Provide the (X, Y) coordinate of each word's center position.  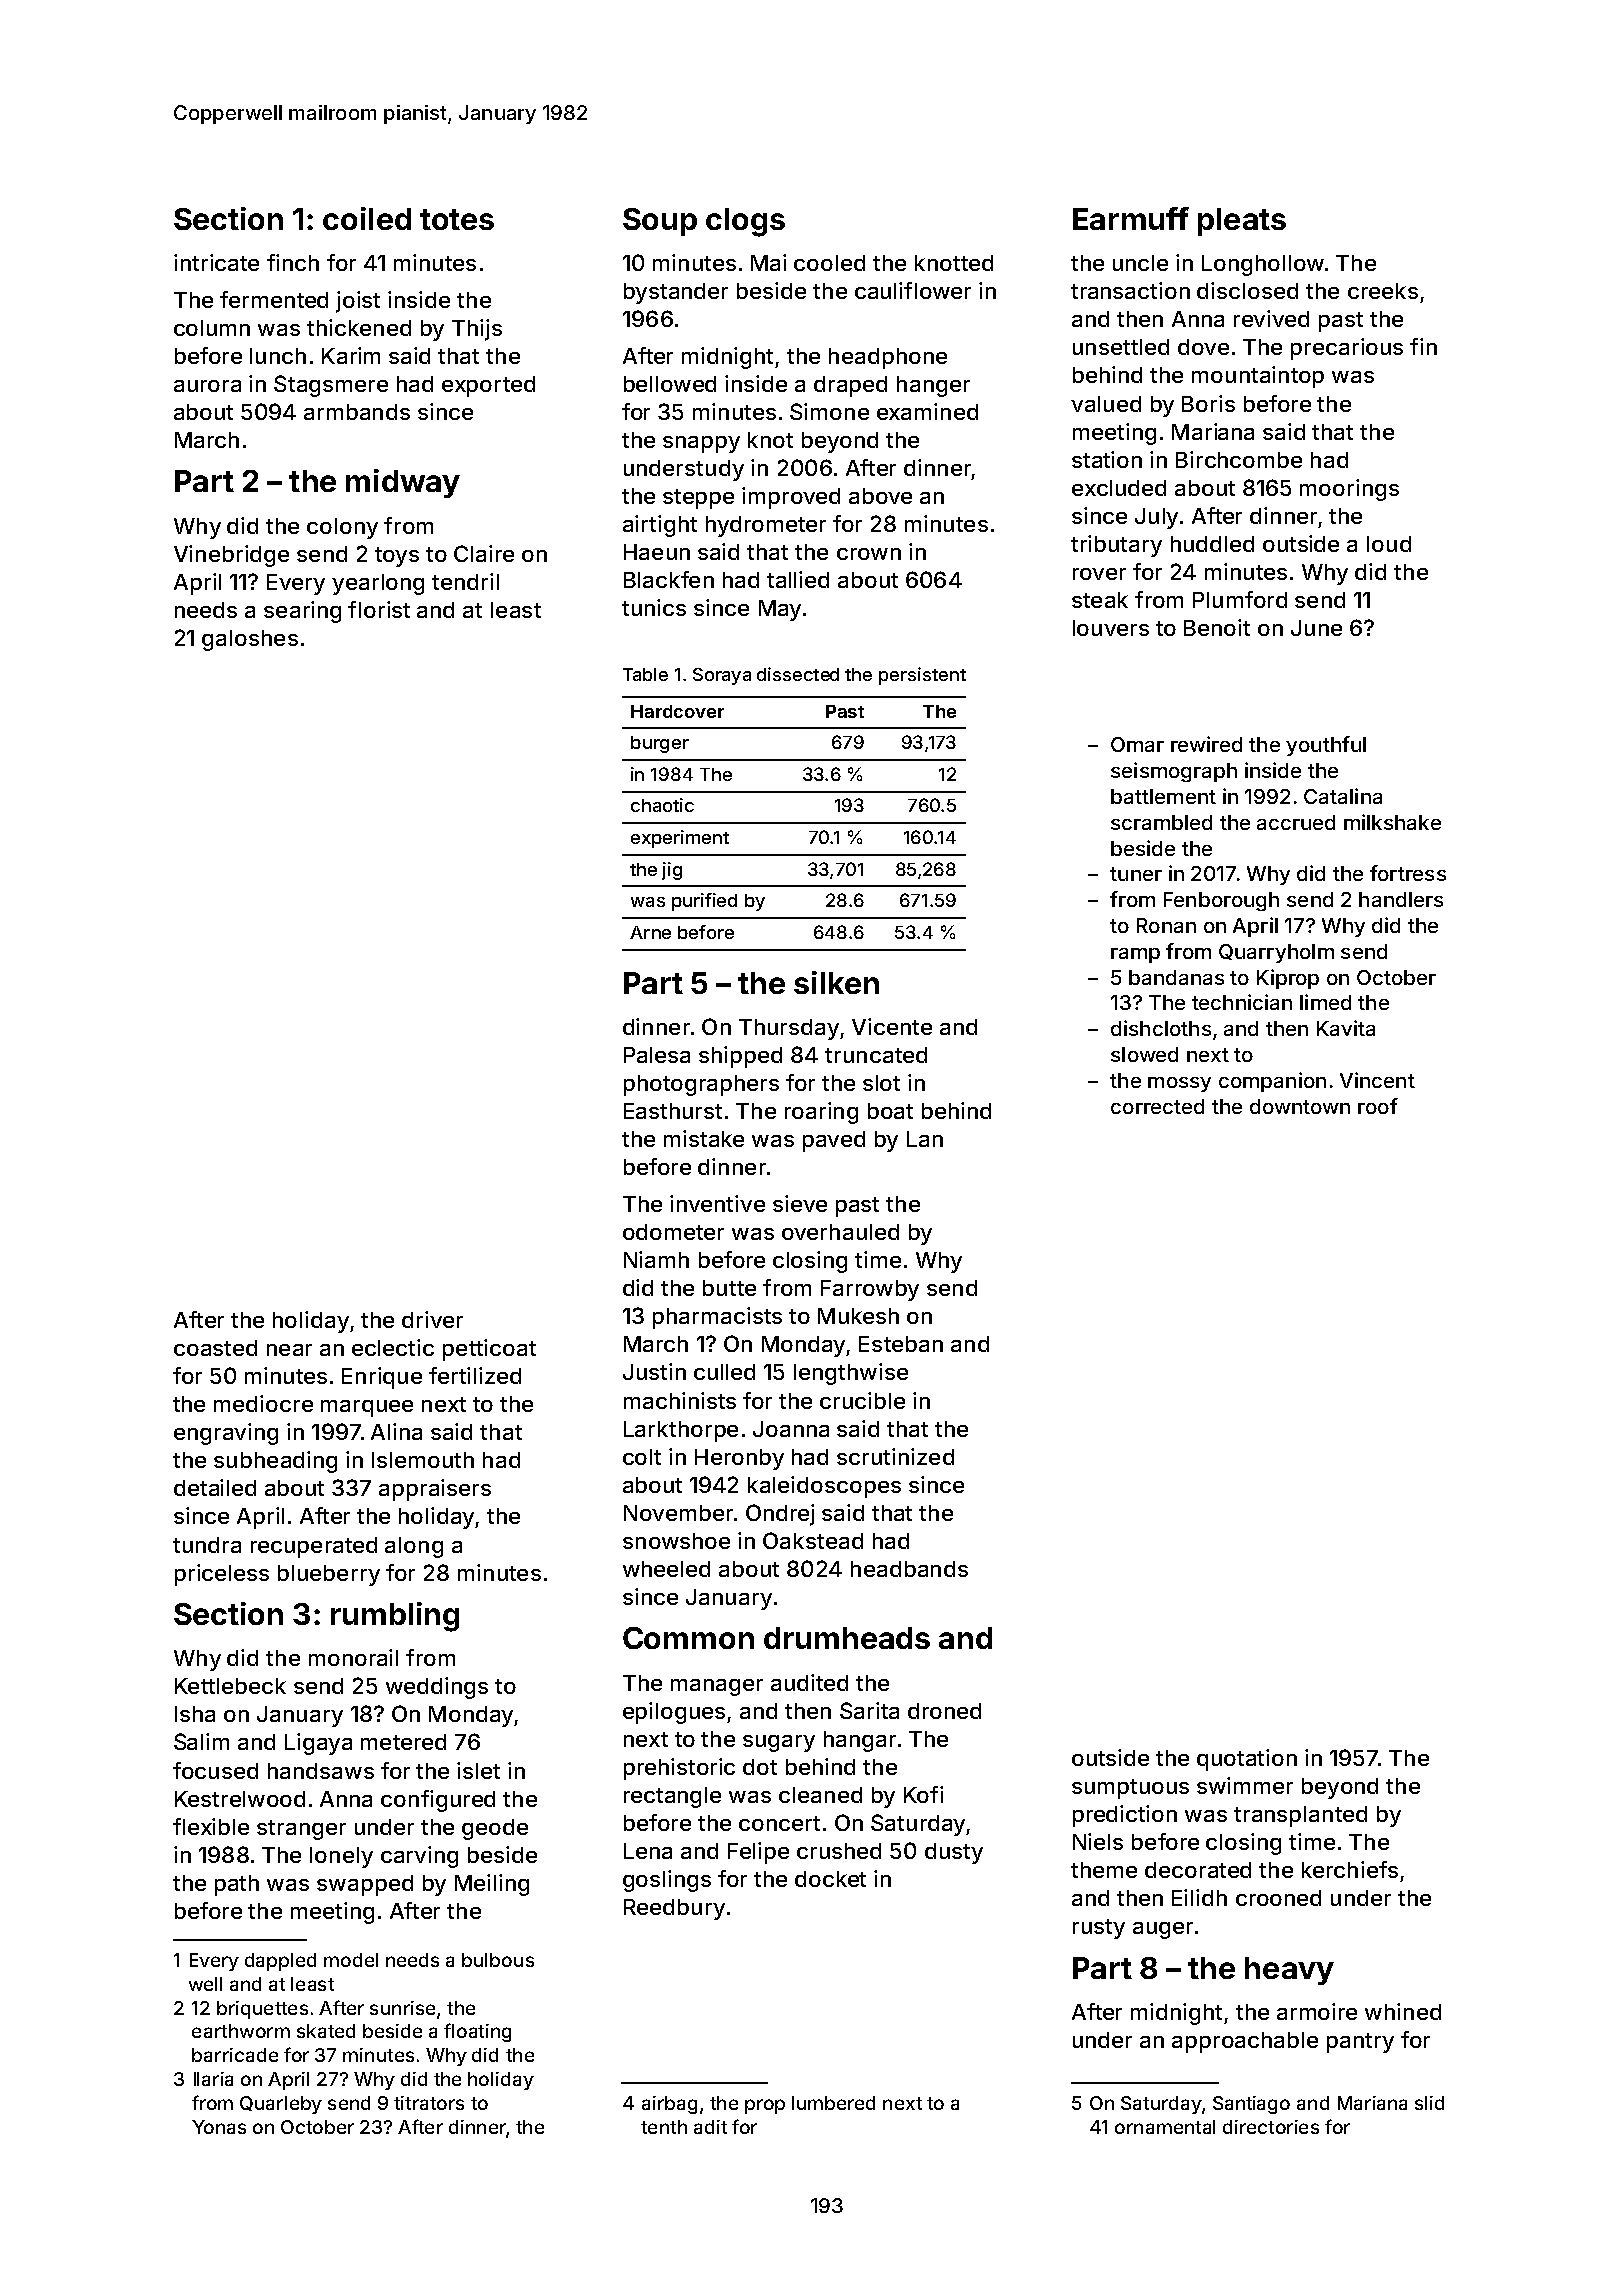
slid (1429, 2103)
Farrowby (870, 1290)
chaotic (662, 805)
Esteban (901, 1344)
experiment (680, 839)
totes (457, 219)
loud (1389, 544)
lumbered (833, 2103)
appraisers (435, 1490)
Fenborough (1221, 901)
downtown (1300, 1106)
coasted (215, 1348)
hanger (933, 386)
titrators (429, 2103)
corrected (1157, 1106)
